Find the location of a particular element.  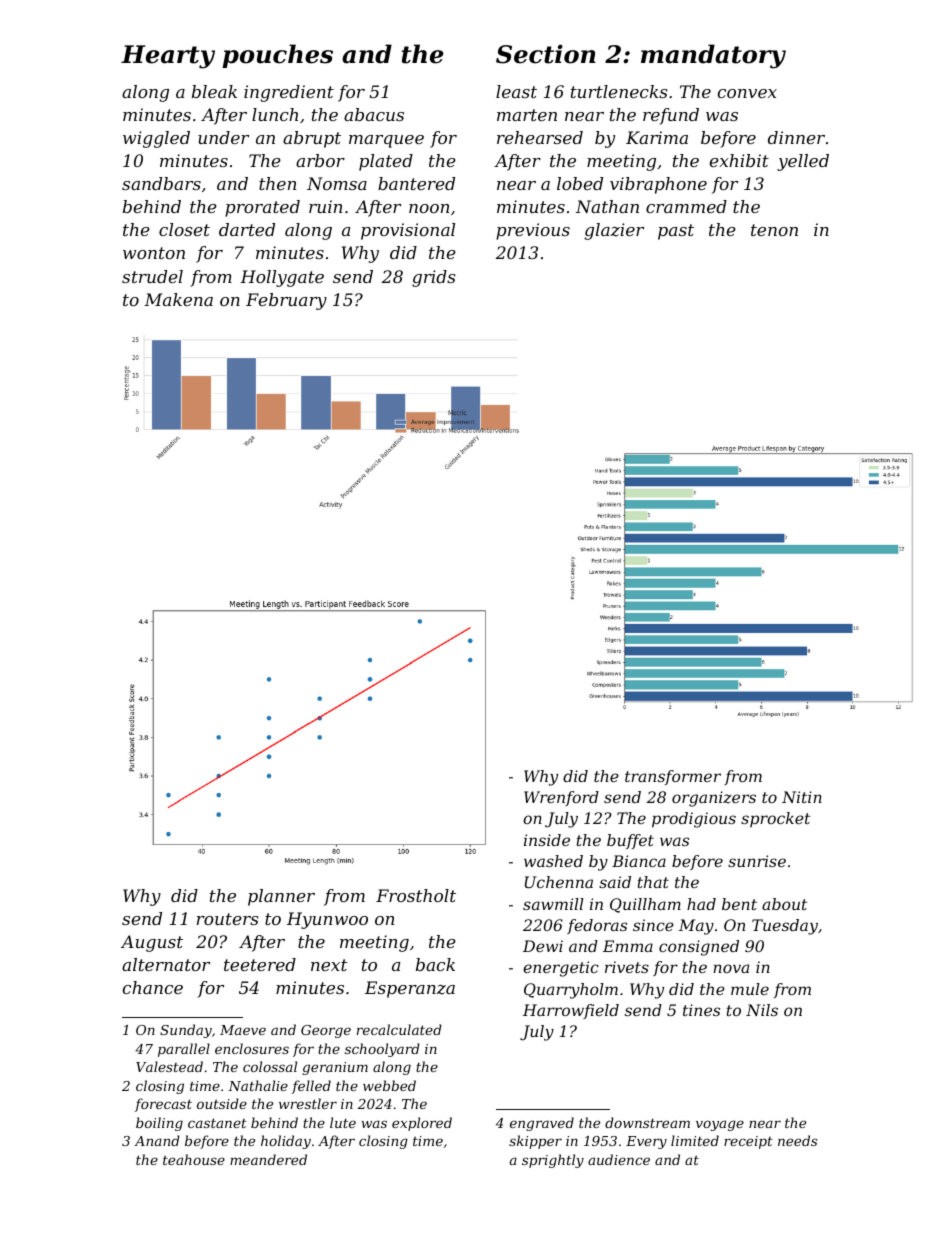

enclosures is located at coordinates (252, 1048).
